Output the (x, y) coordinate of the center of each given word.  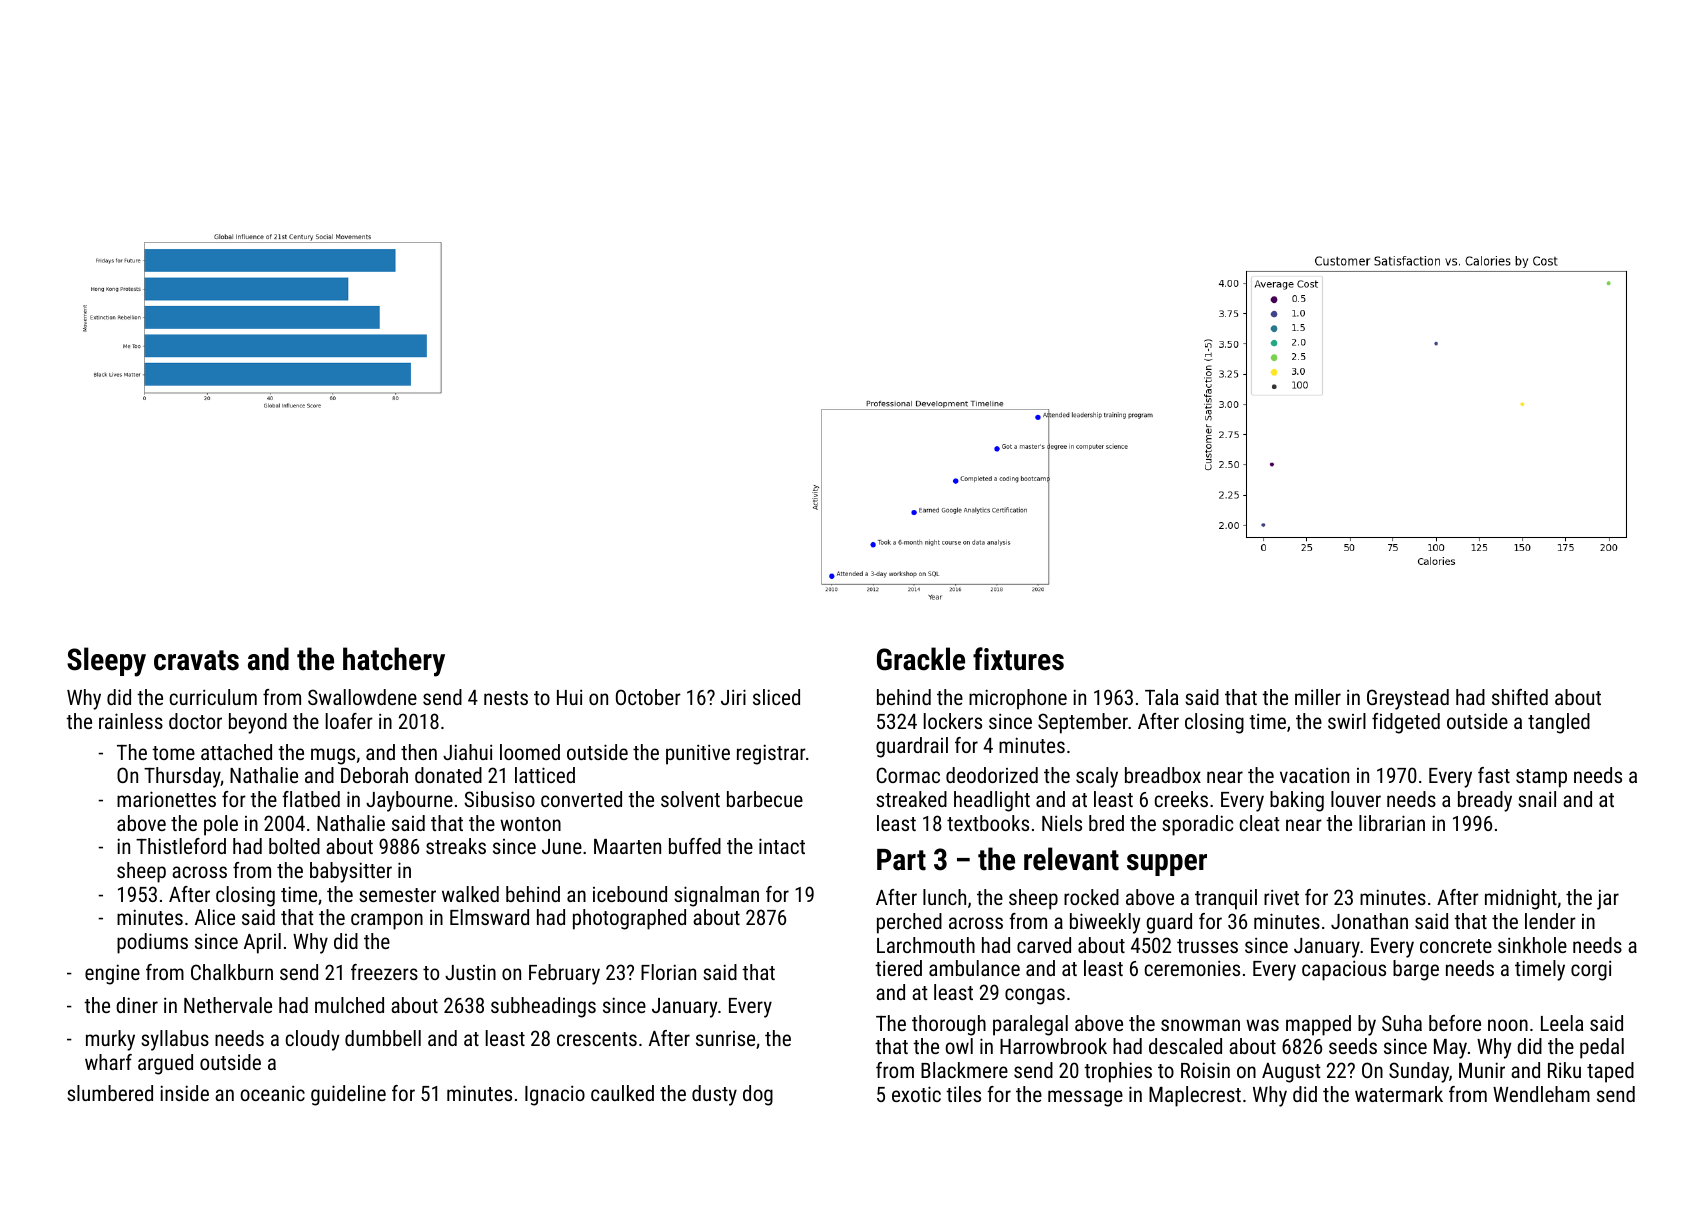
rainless (131, 721)
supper (1167, 865)
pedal (1602, 1048)
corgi (1591, 970)
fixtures (1018, 659)
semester (397, 895)
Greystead (1408, 699)
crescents (597, 1039)
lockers (953, 721)
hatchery (394, 662)
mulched (349, 1005)
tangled (1559, 723)
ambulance (974, 968)
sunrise (725, 1038)
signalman (716, 896)
